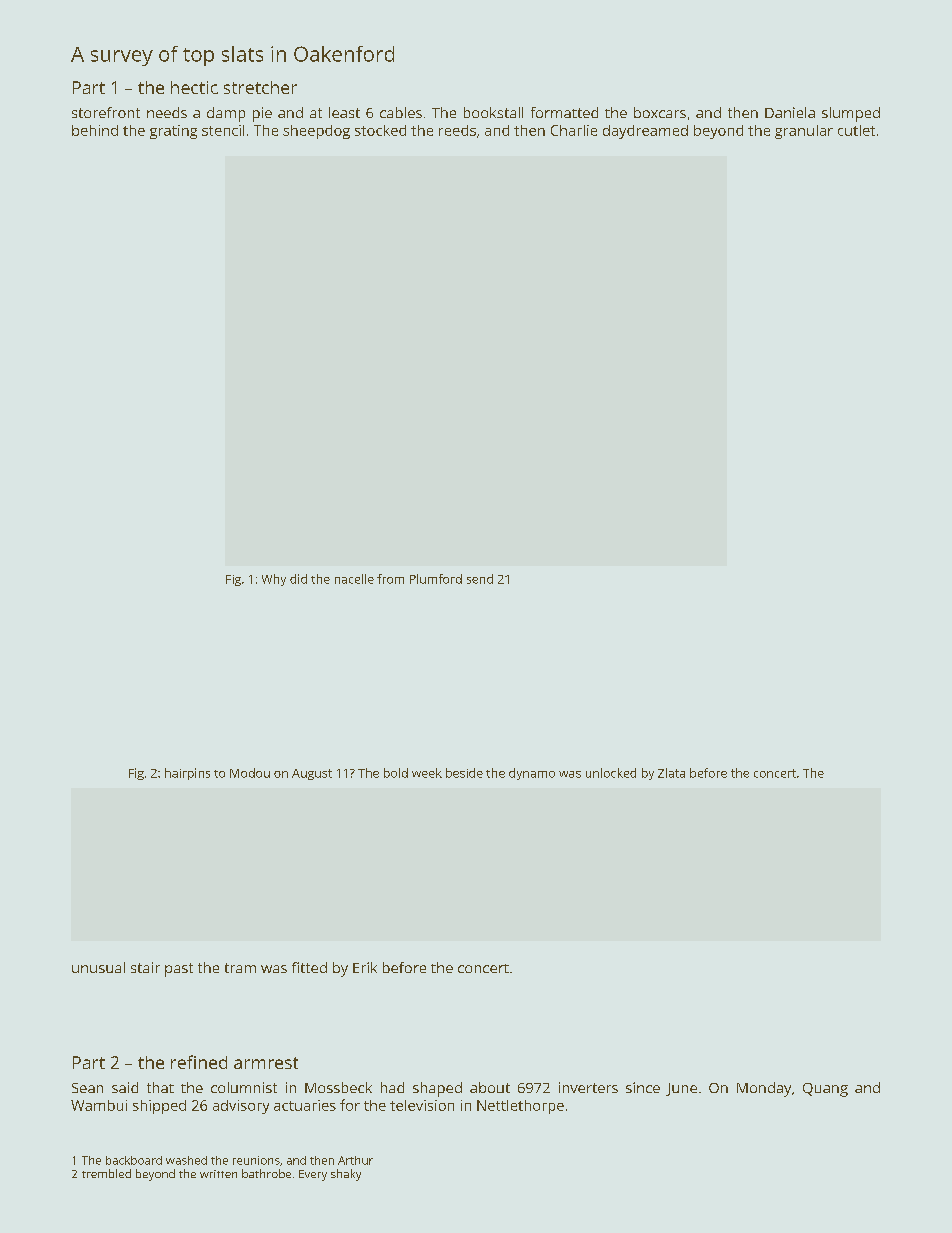  I want to click on Why, so click(274, 580).
